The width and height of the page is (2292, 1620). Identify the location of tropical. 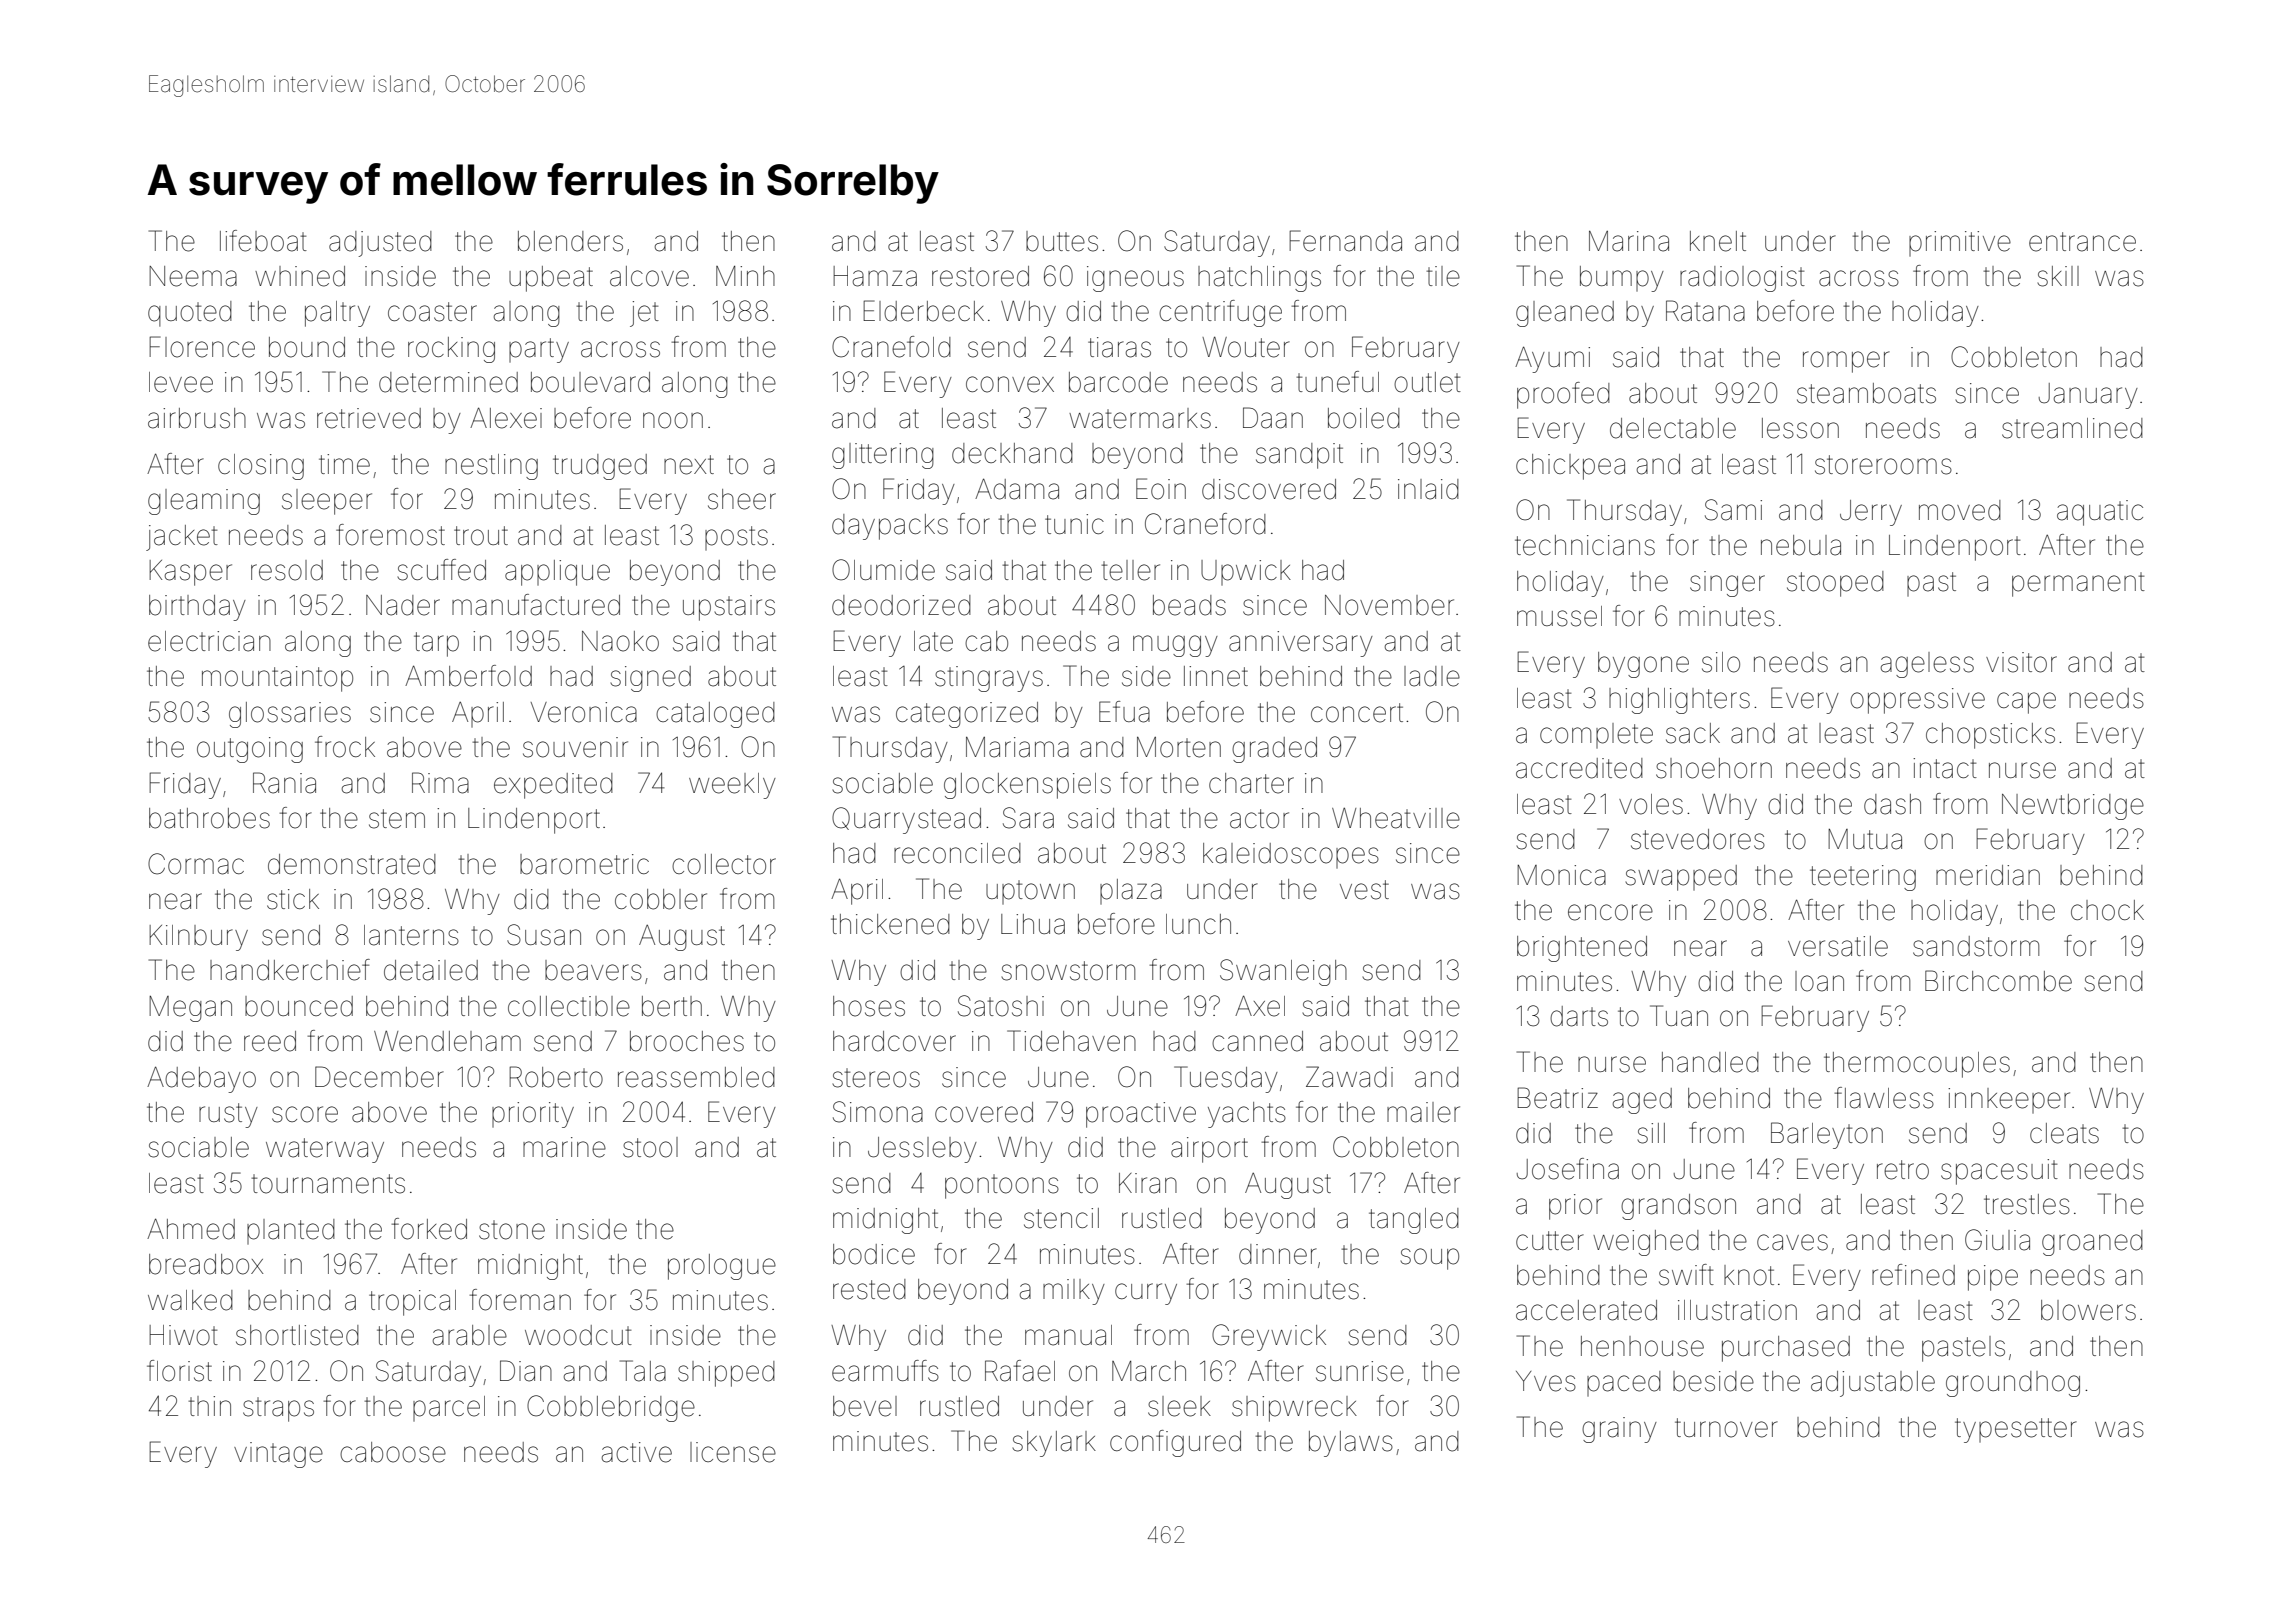
(412, 1303).
